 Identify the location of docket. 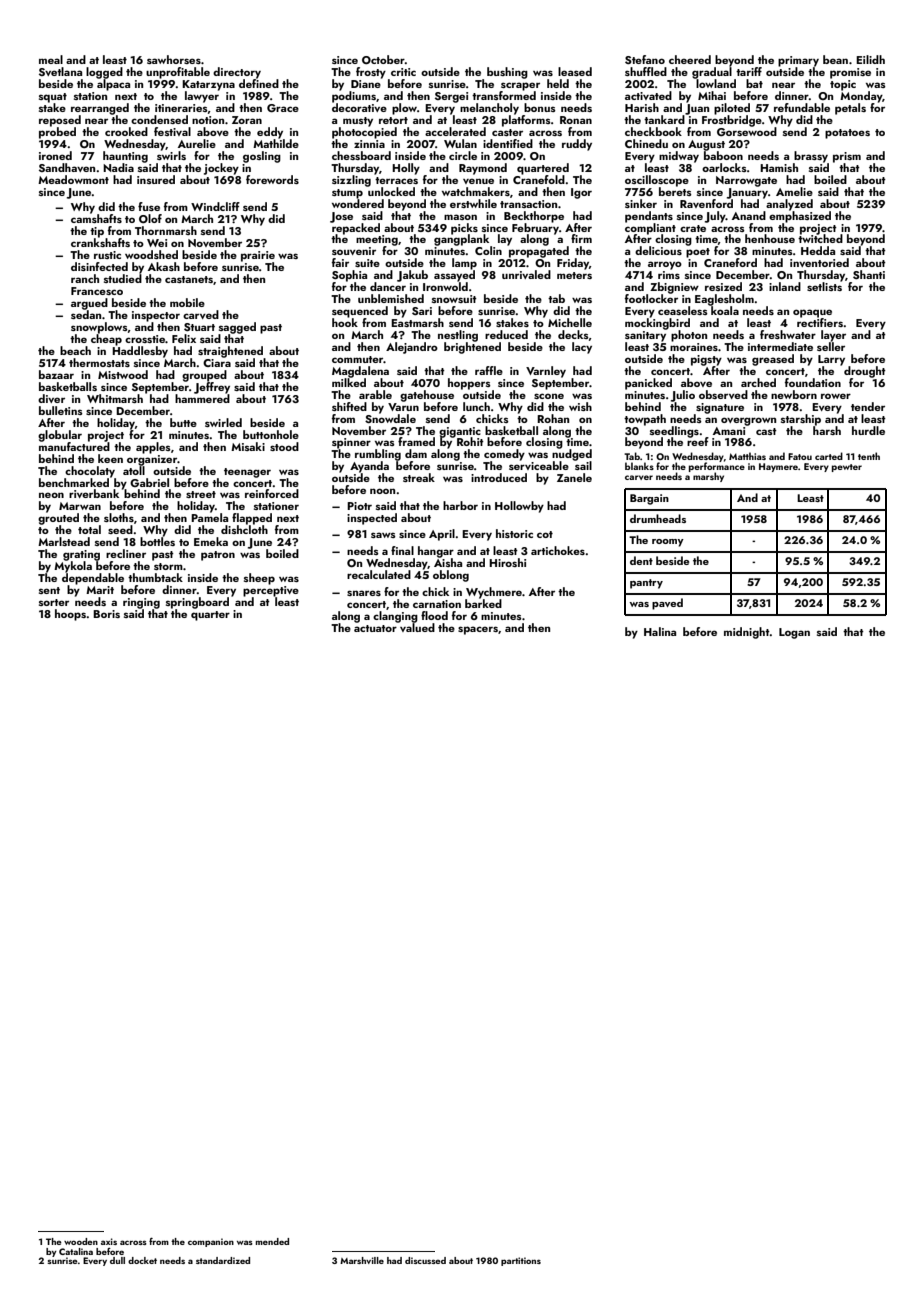
(142, 1260).
